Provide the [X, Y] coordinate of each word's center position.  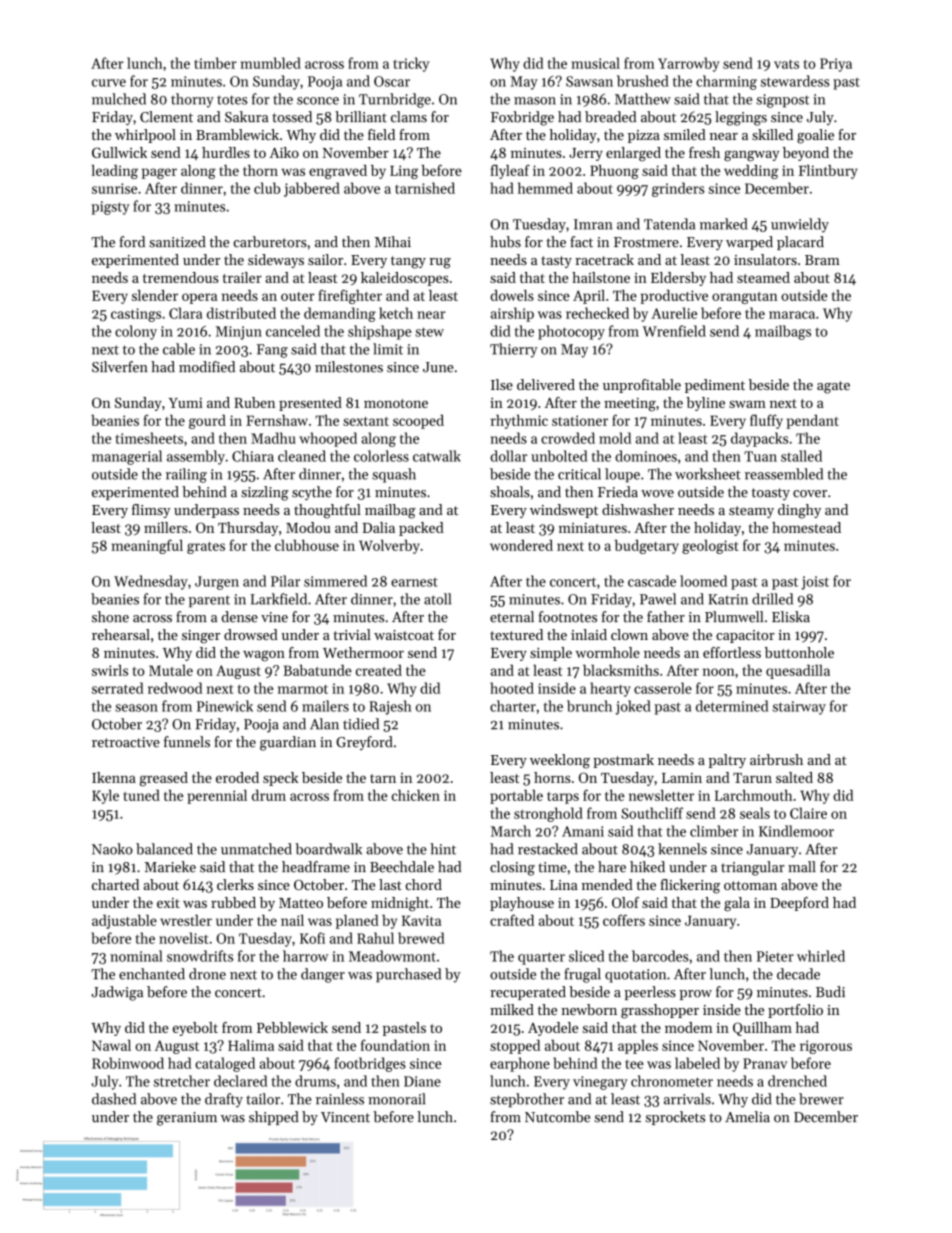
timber [215, 63]
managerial [127, 457]
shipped [274, 1118]
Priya [836, 65]
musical [596, 63]
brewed [421, 938]
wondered [521, 545]
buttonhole [799, 652]
